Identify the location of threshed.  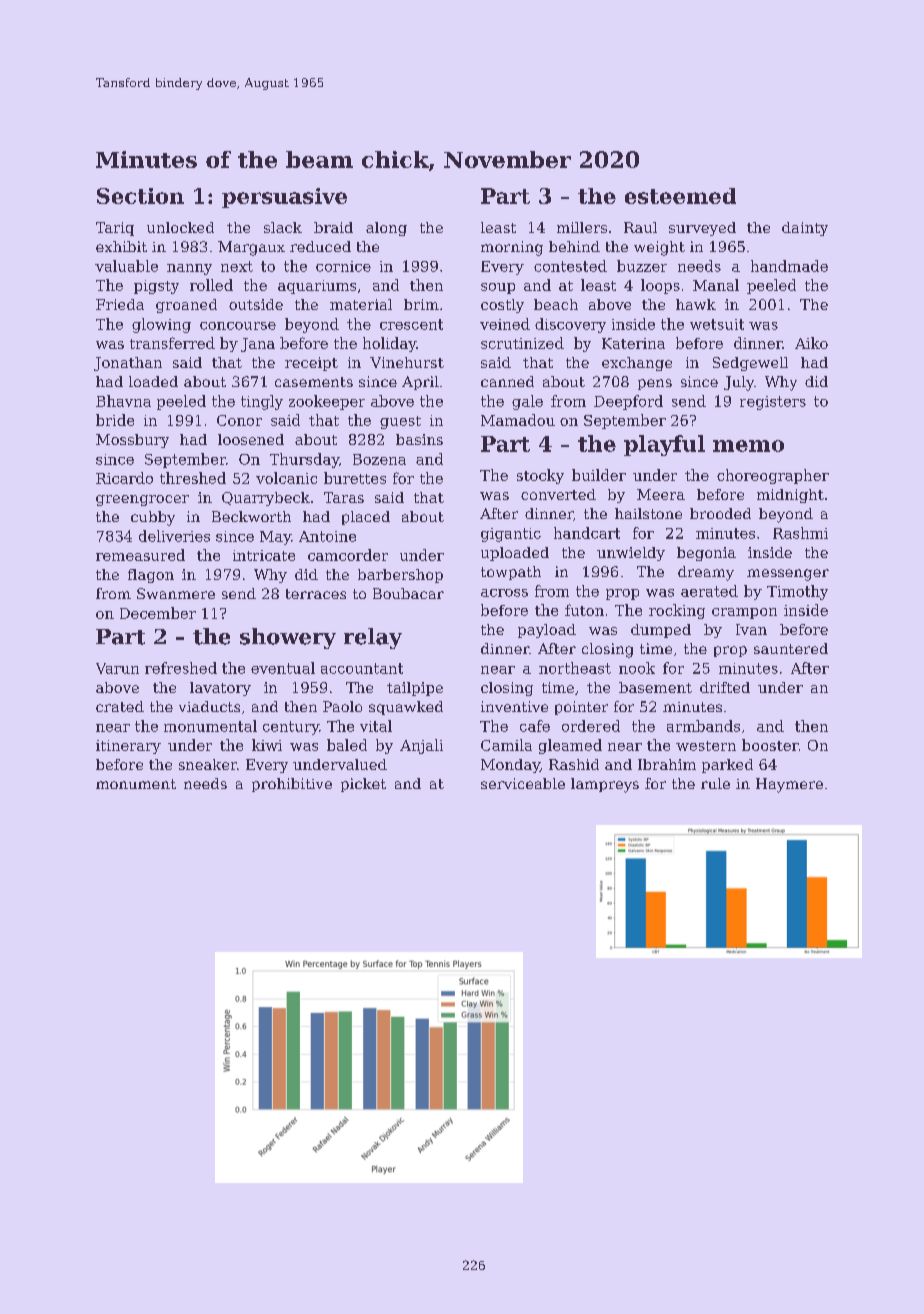
(193, 478).
